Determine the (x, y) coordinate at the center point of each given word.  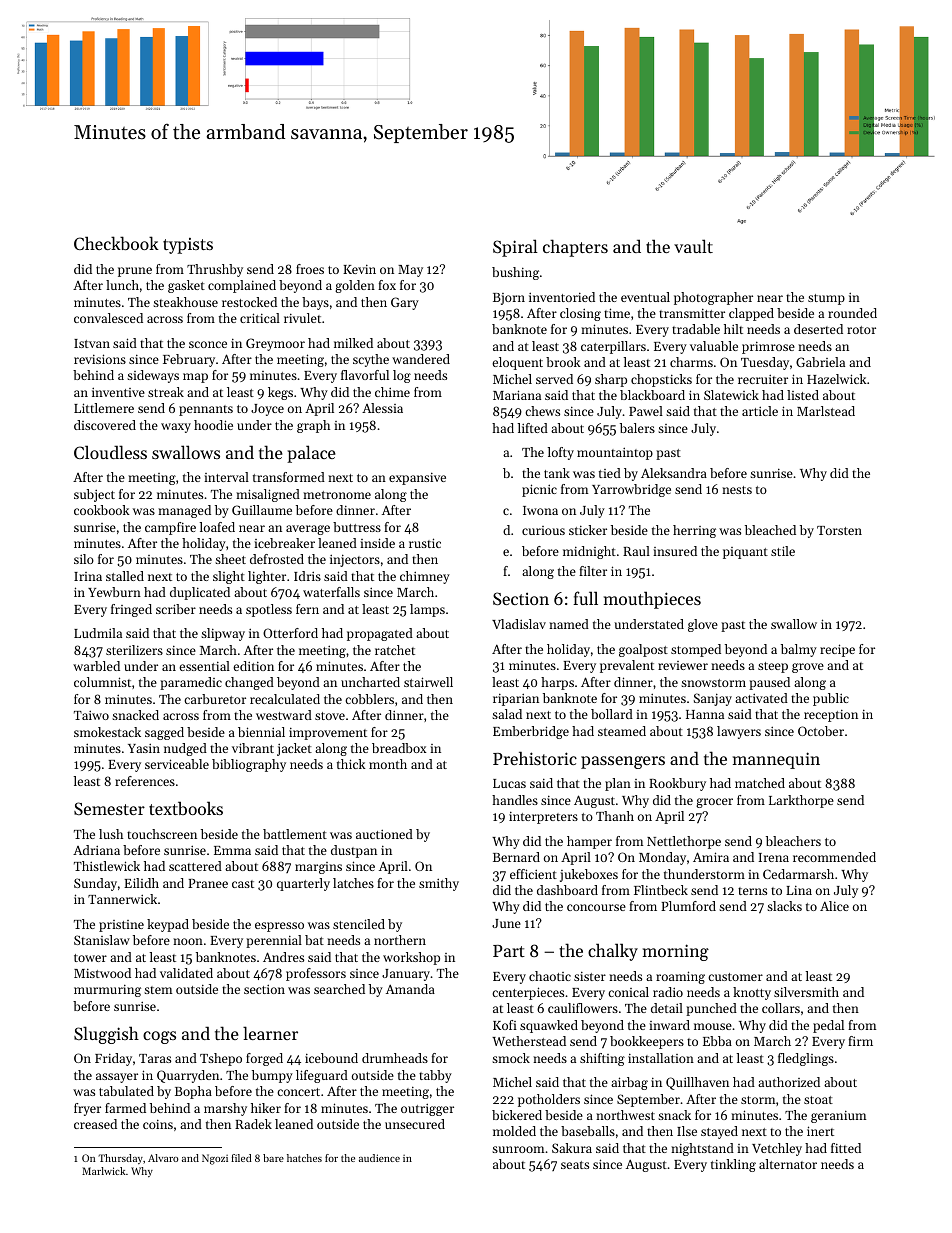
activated (761, 698)
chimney (425, 577)
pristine (121, 926)
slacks (784, 906)
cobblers (369, 699)
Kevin (359, 269)
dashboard (567, 890)
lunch (122, 285)
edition (253, 666)
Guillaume (262, 510)
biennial (261, 732)
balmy (799, 650)
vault (693, 246)
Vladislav (519, 624)
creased (95, 1124)
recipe (837, 650)
